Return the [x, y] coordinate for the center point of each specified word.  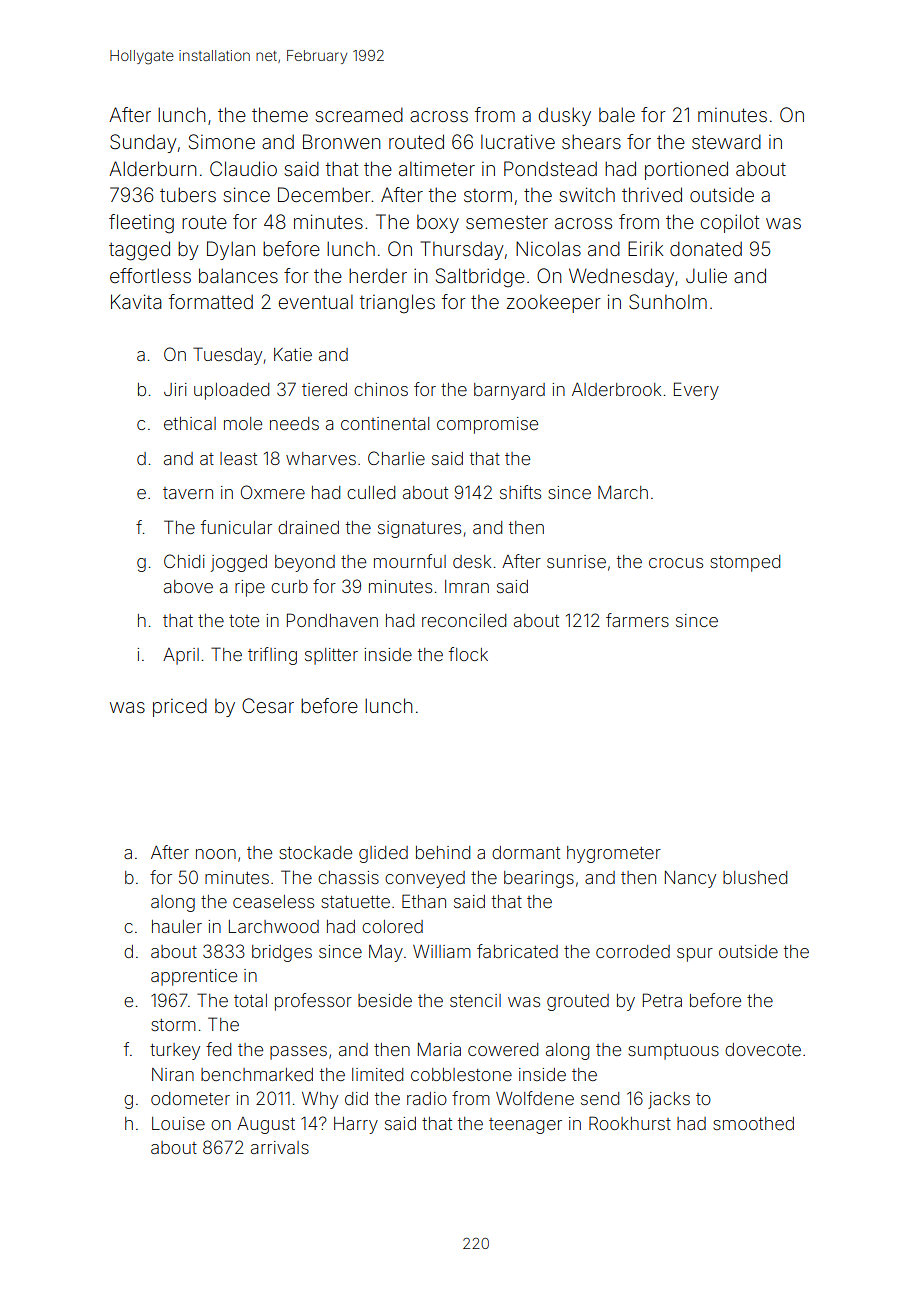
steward [726, 141]
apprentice [194, 977]
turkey [175, 1051]
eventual [316, 302]
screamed [359, 114]
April [181, 656]
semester [507, 222]
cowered [503, 1049]
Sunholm [668, 301]
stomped [745, 563]
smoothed [753, 1123]
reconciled [464, 620]
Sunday [143, 143]
